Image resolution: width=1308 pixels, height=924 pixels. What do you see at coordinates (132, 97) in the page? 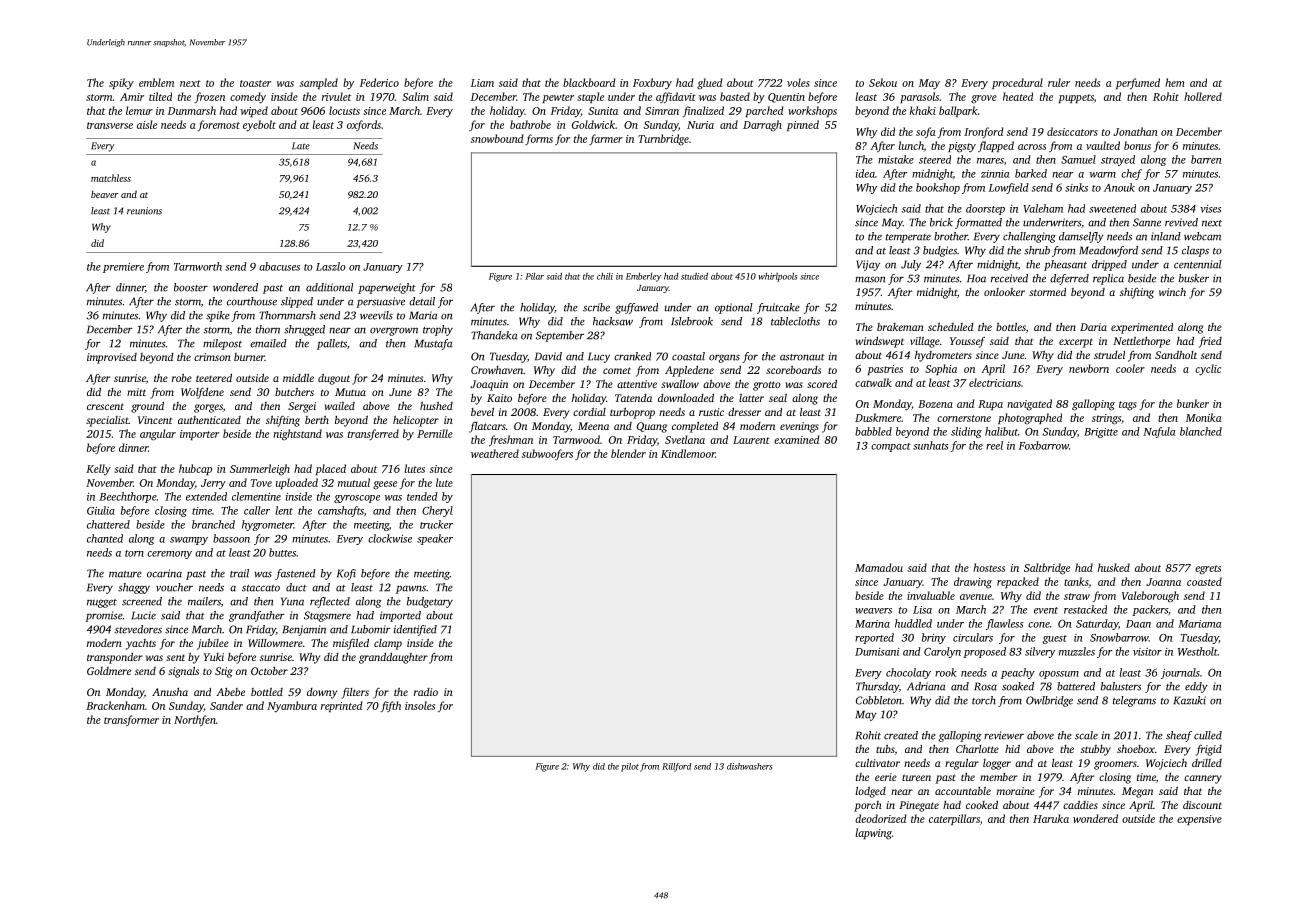
I see `Amir` at bounding box center [132, 97].
